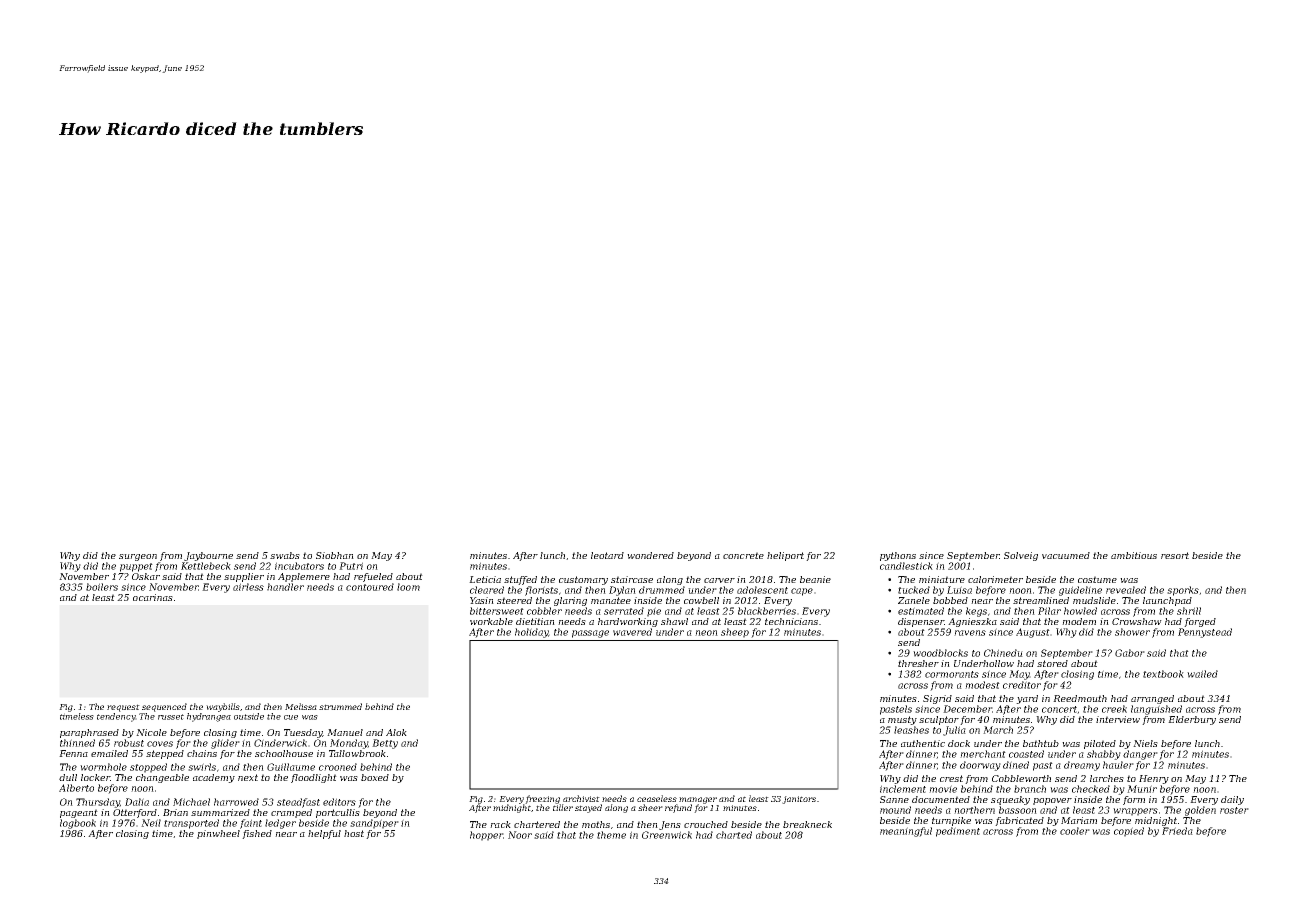  What do you see at coordinates (78, 824) in the page?
I see `logbook` at bounding box center [78, 824].
